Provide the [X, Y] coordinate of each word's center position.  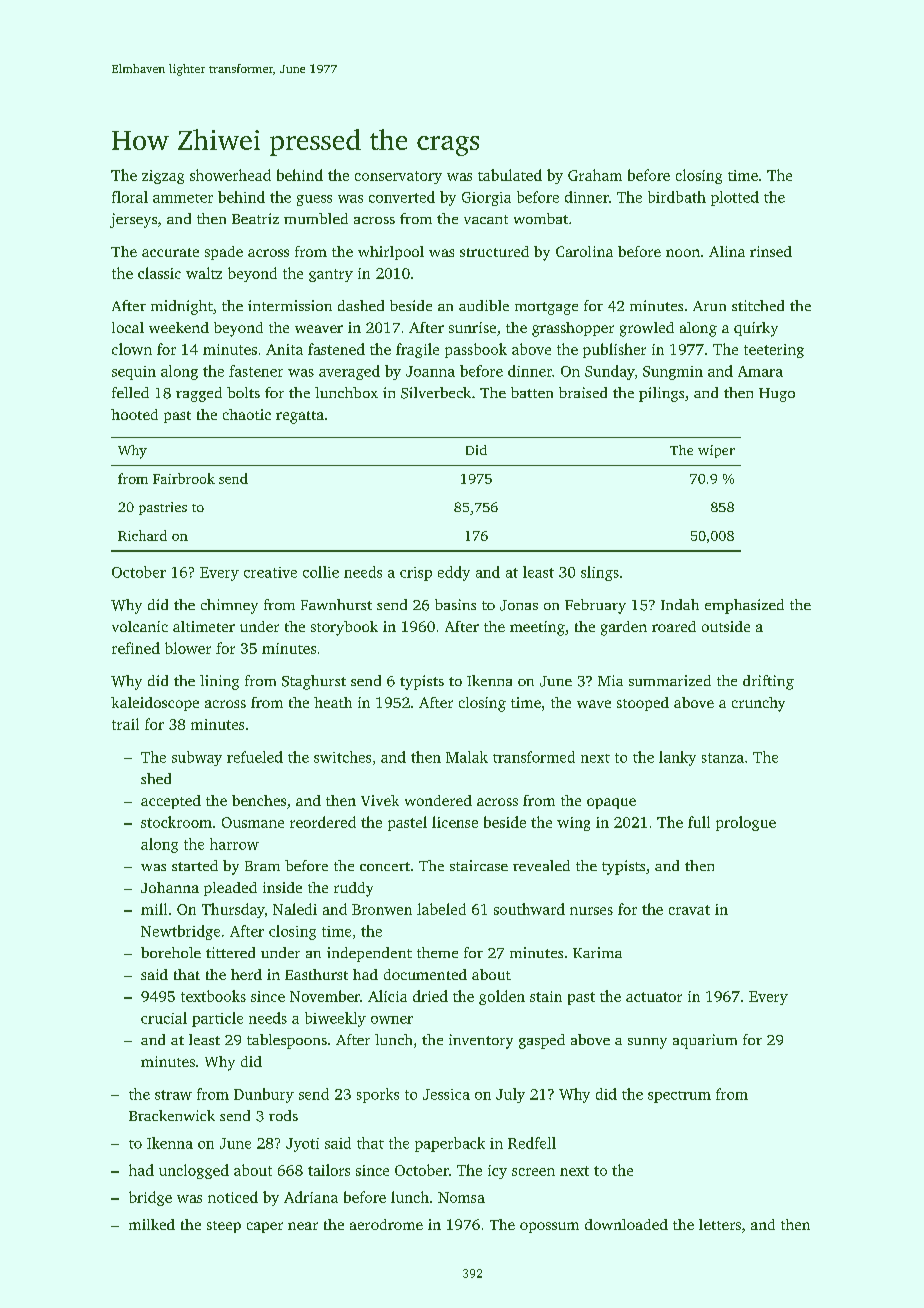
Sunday [610, 372]
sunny [647, 1043]
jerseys [133, 220]
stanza [723, 758]
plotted [735, 198]
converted [402, 197]
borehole [171, 952]
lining [219, 682]
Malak [467, 757]
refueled [255, 757]
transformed [534, 757]
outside [726, 626]
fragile [417, 350]
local [128, 327]
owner [392, 1020]
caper [265, 1227]
